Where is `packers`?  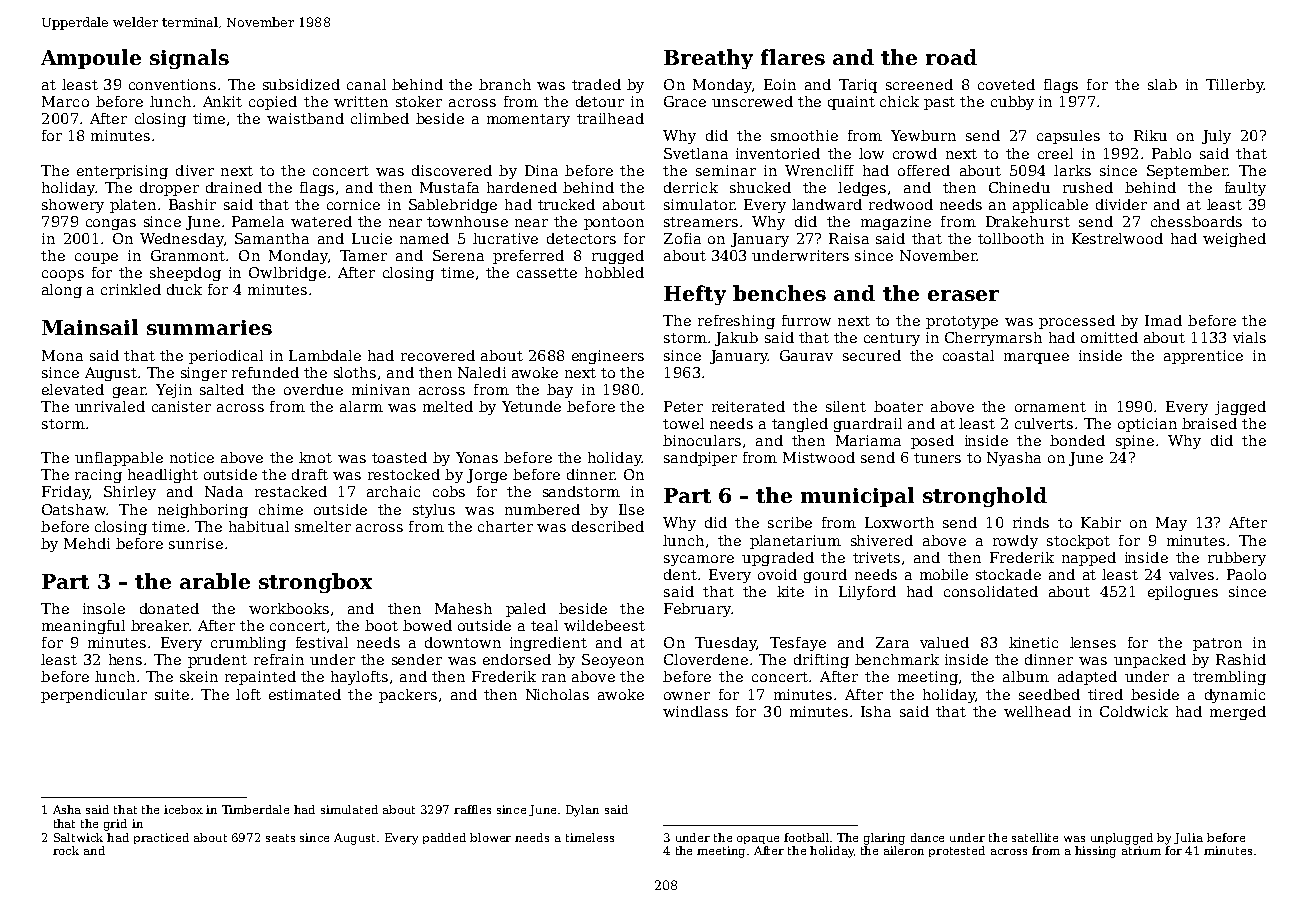 packers is located at coordinates (408, 696).
